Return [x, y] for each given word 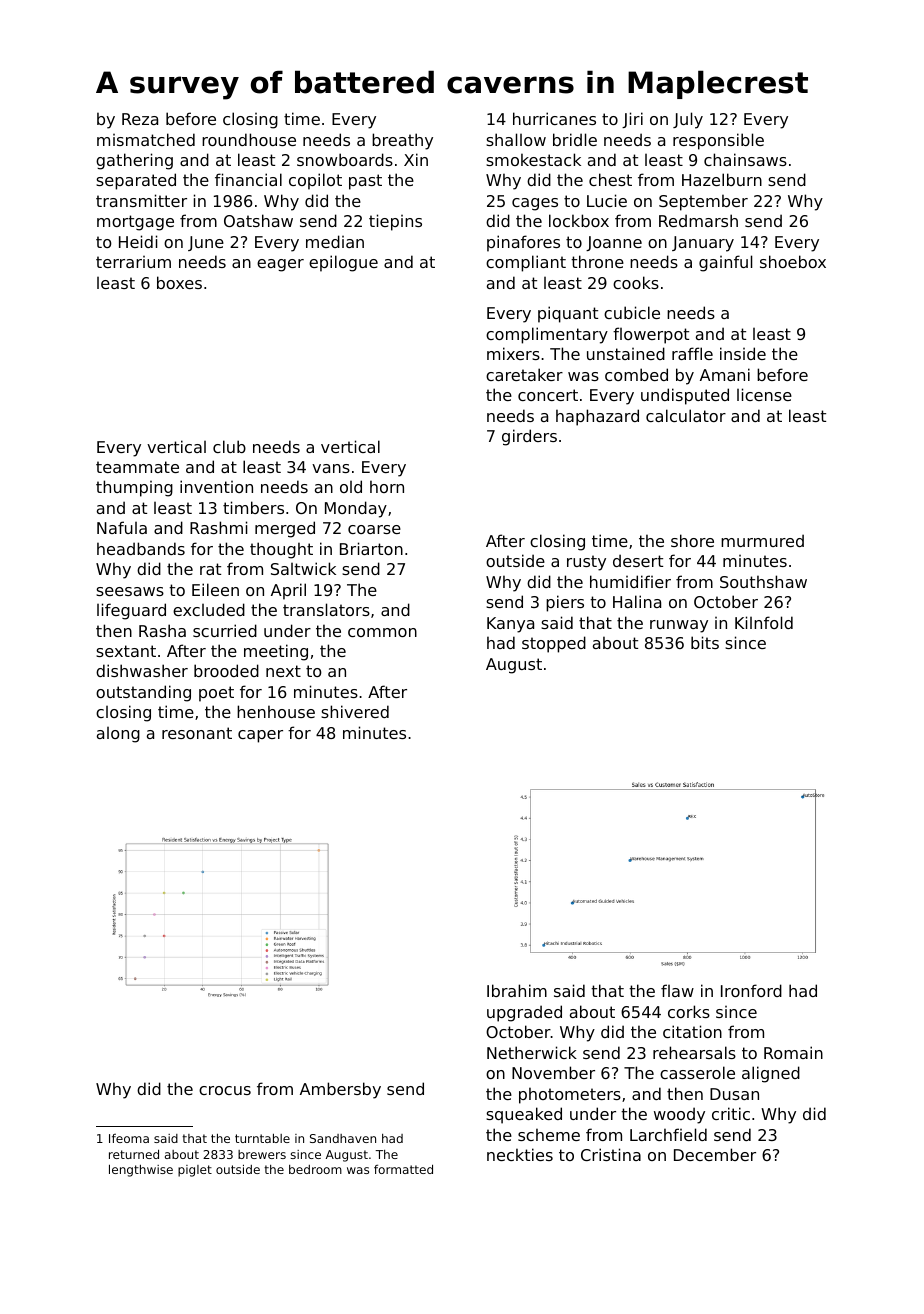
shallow [516, 139]
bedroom [315, 1169]
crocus [225, 1090]
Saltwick [303, 568]
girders [529, 437]
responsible [718, 141]
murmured [762, 540]
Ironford [751, 990]
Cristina [611, 1154]
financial [248, 179]
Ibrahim [517, 990]
